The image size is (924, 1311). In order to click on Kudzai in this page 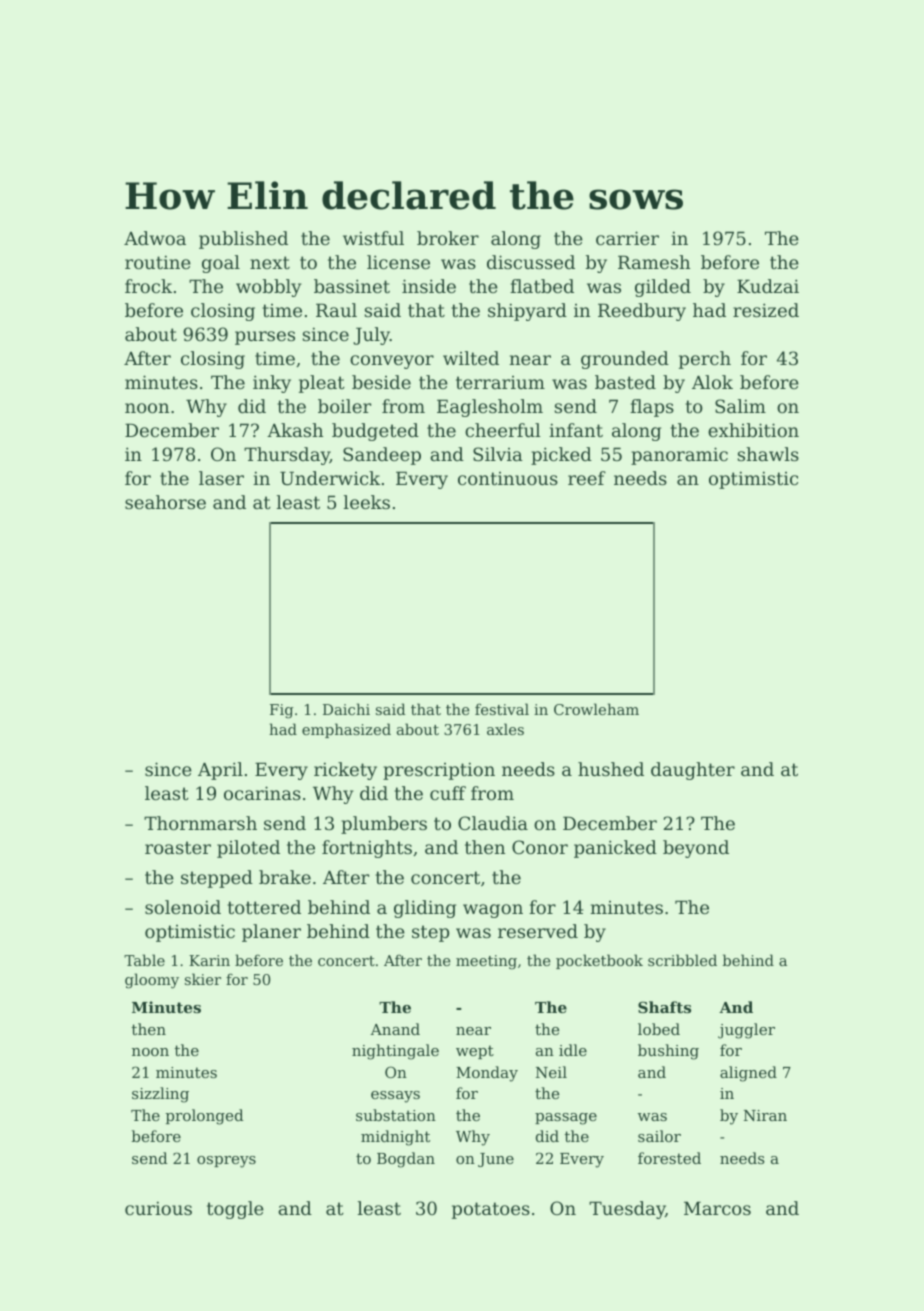, I will do `click(768, 286)`.
